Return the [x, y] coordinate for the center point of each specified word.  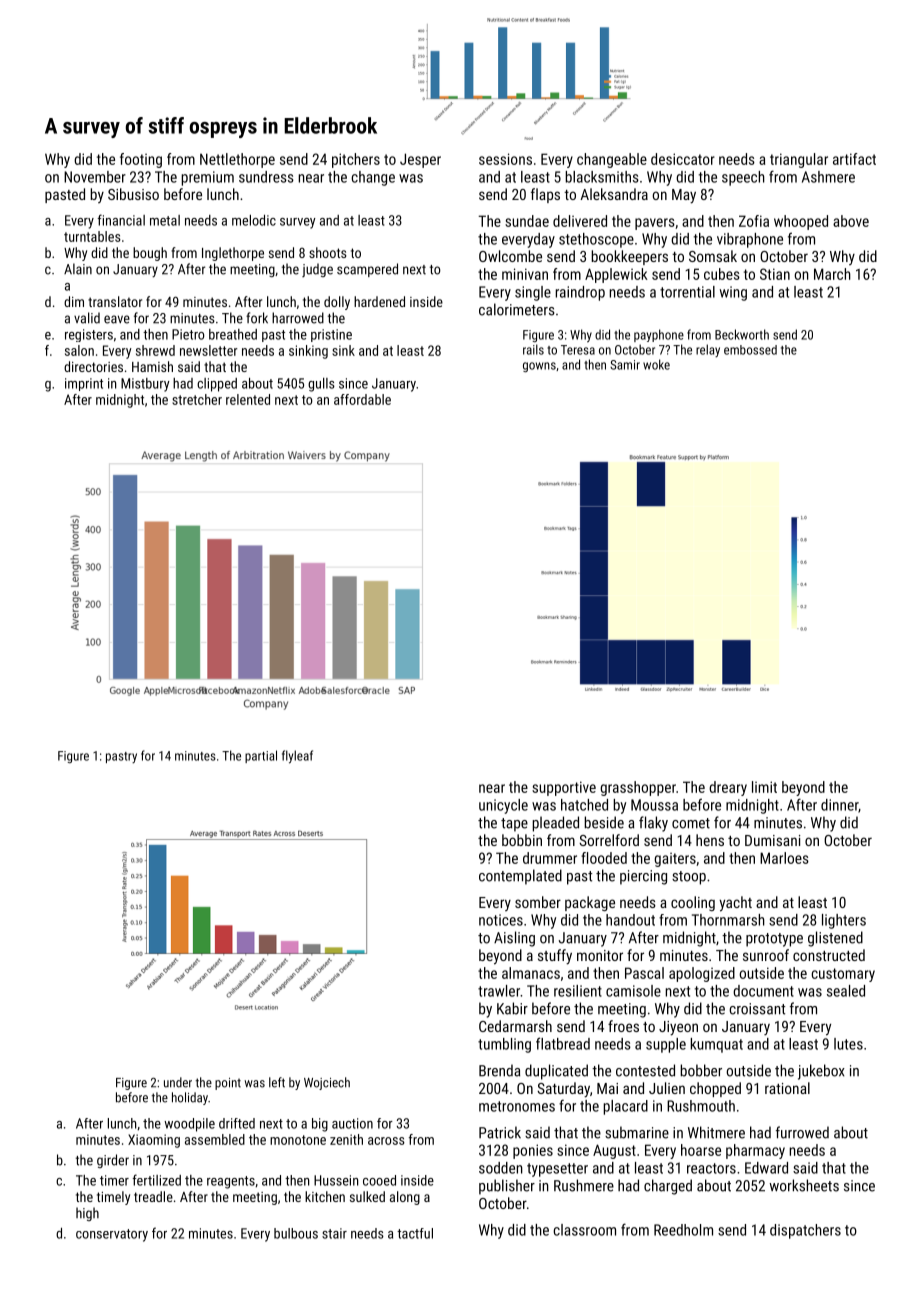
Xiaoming [154, 1141]
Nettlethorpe [237, 160]
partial [261, 756]
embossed [750, 350]
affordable [362, 399]
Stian [775, 274]
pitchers [356, 160]
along [405, 1198]
